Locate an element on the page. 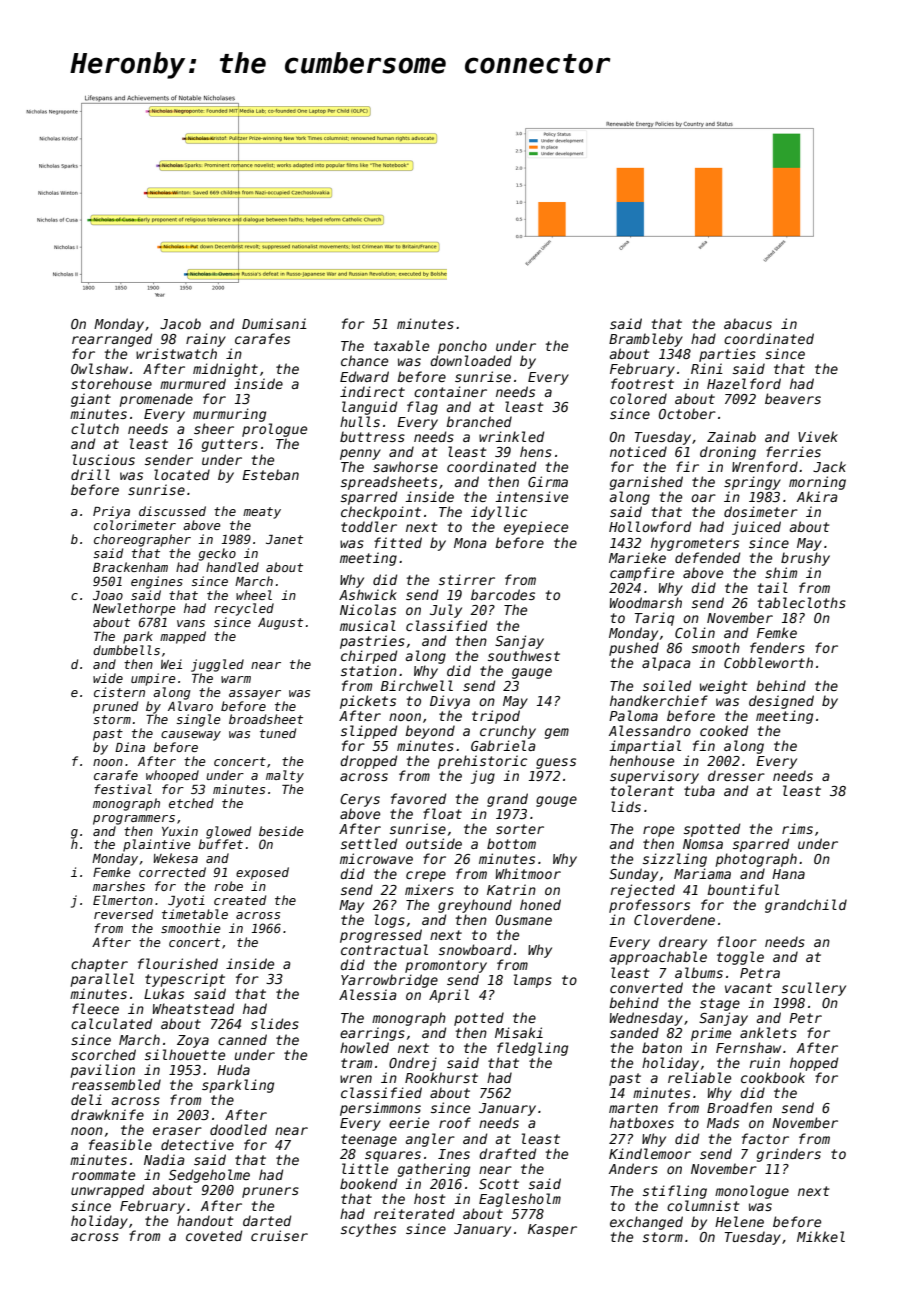  designed is located at coordinates (781, 702).
